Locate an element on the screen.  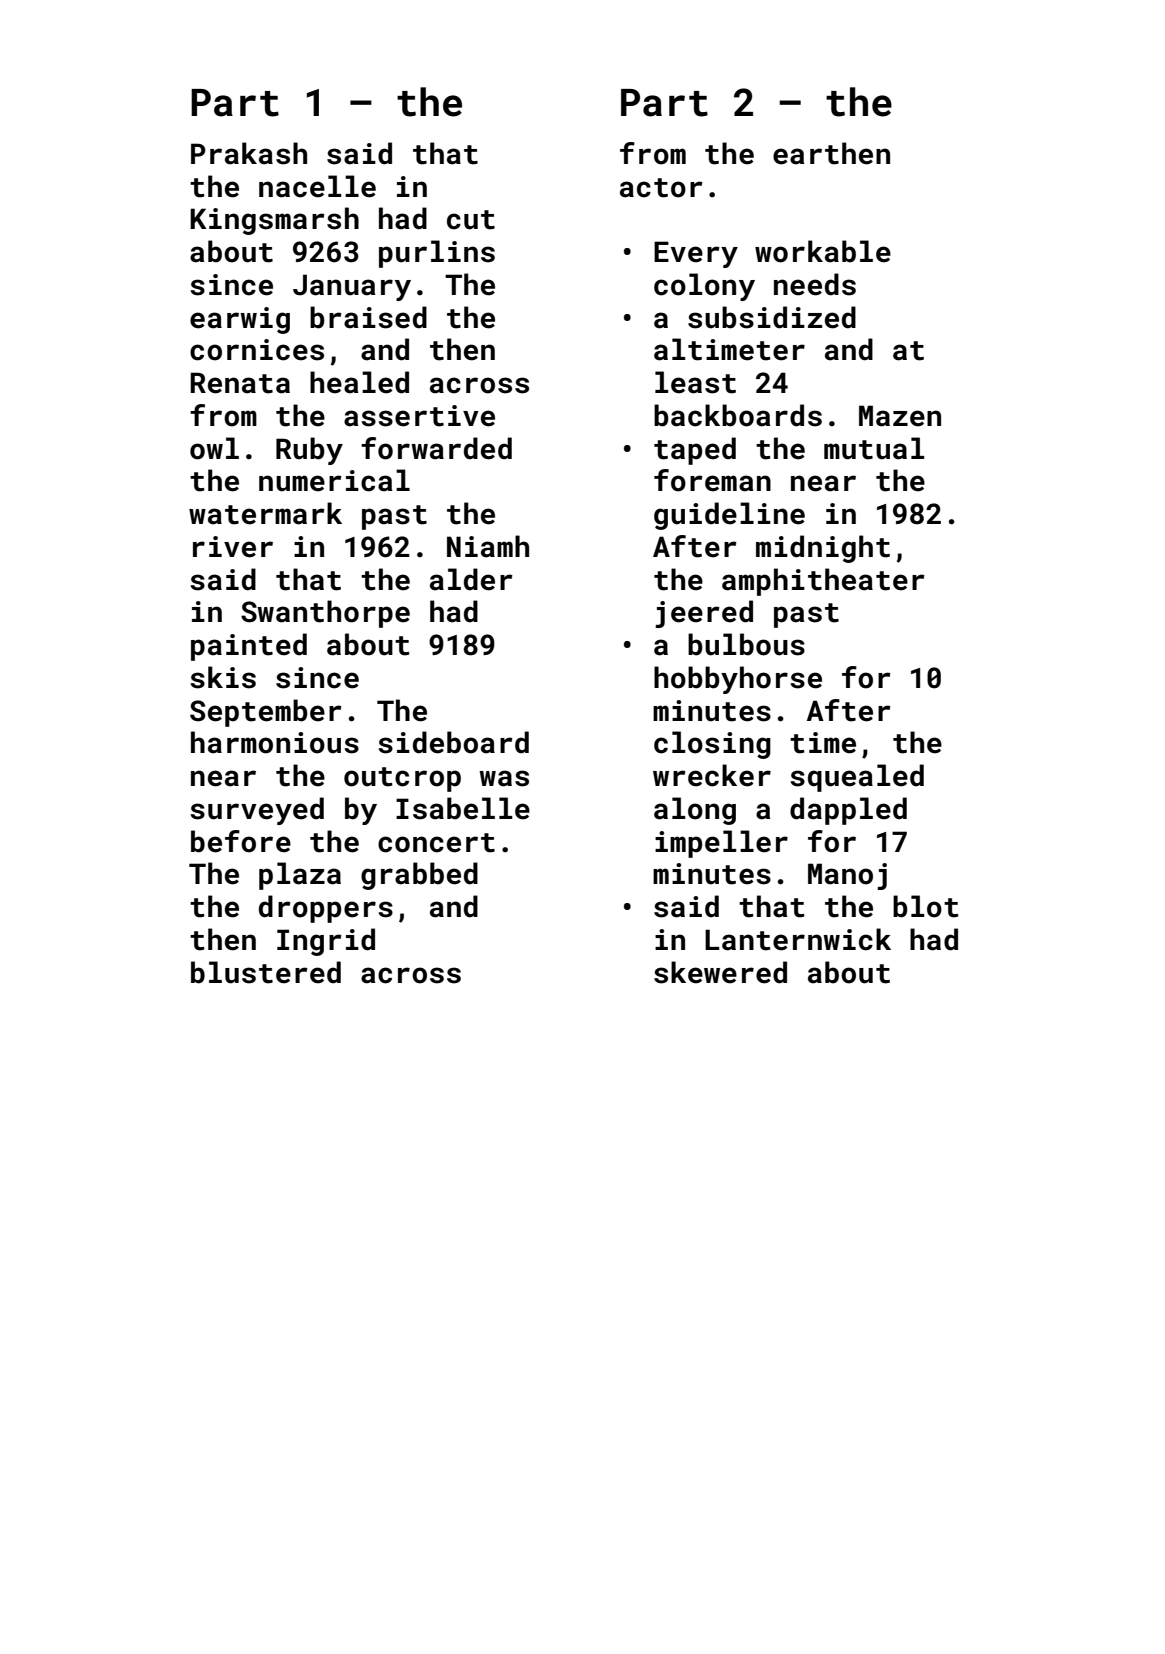
workable is located at coordinates (823, 251).
